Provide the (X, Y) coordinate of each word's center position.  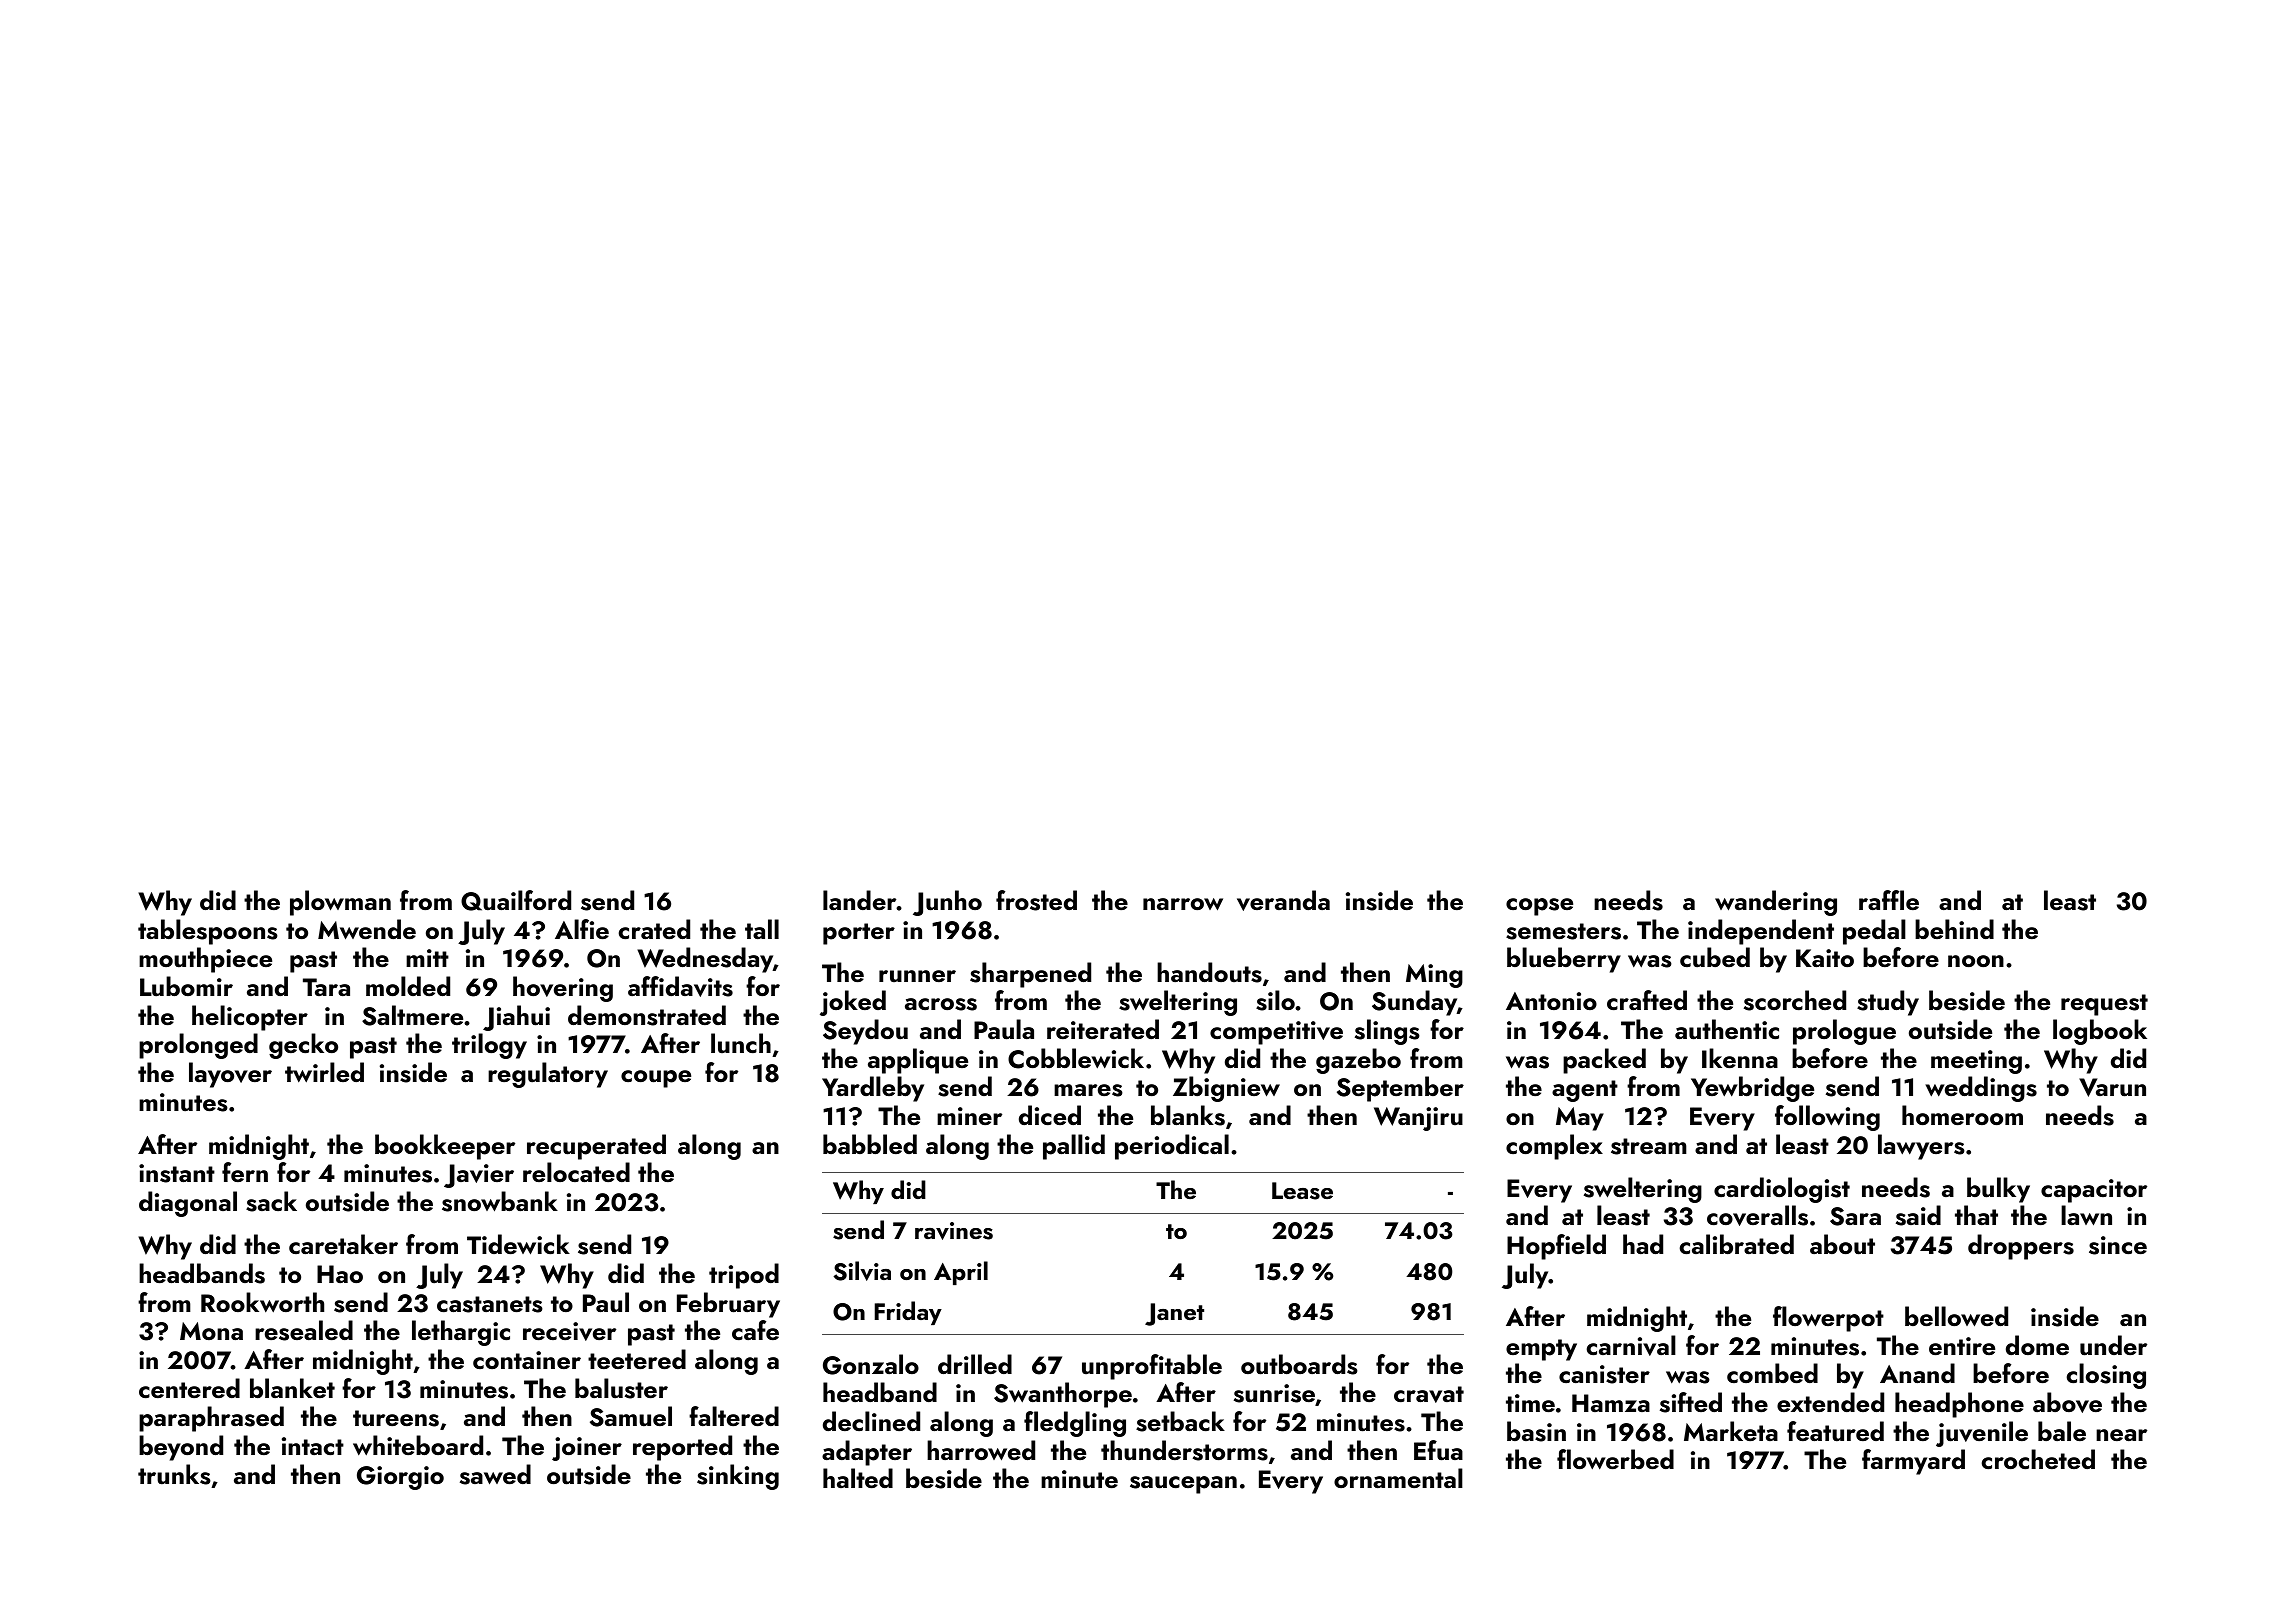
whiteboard (418, 1445)
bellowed (1956, 1316)
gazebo (1358, 1061)
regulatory (548, 1075)
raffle (1889, 900)
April (961, 1273)
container (527, 1360)
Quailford (516, 900)
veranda (1283, 900)
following (1827, 1118)
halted (858, 1478)
